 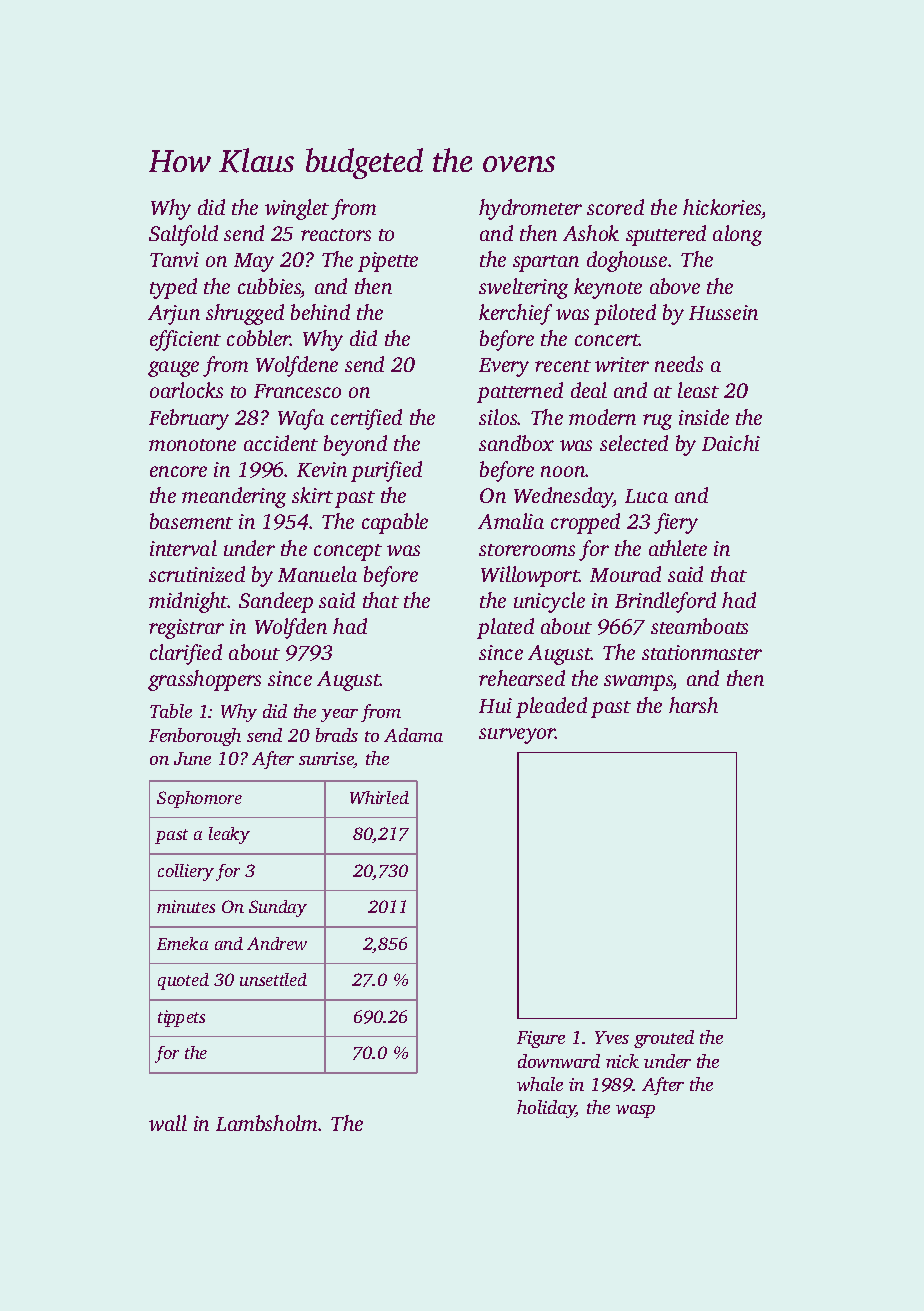 I want to click on pipette, so click(x=388, y=262).
